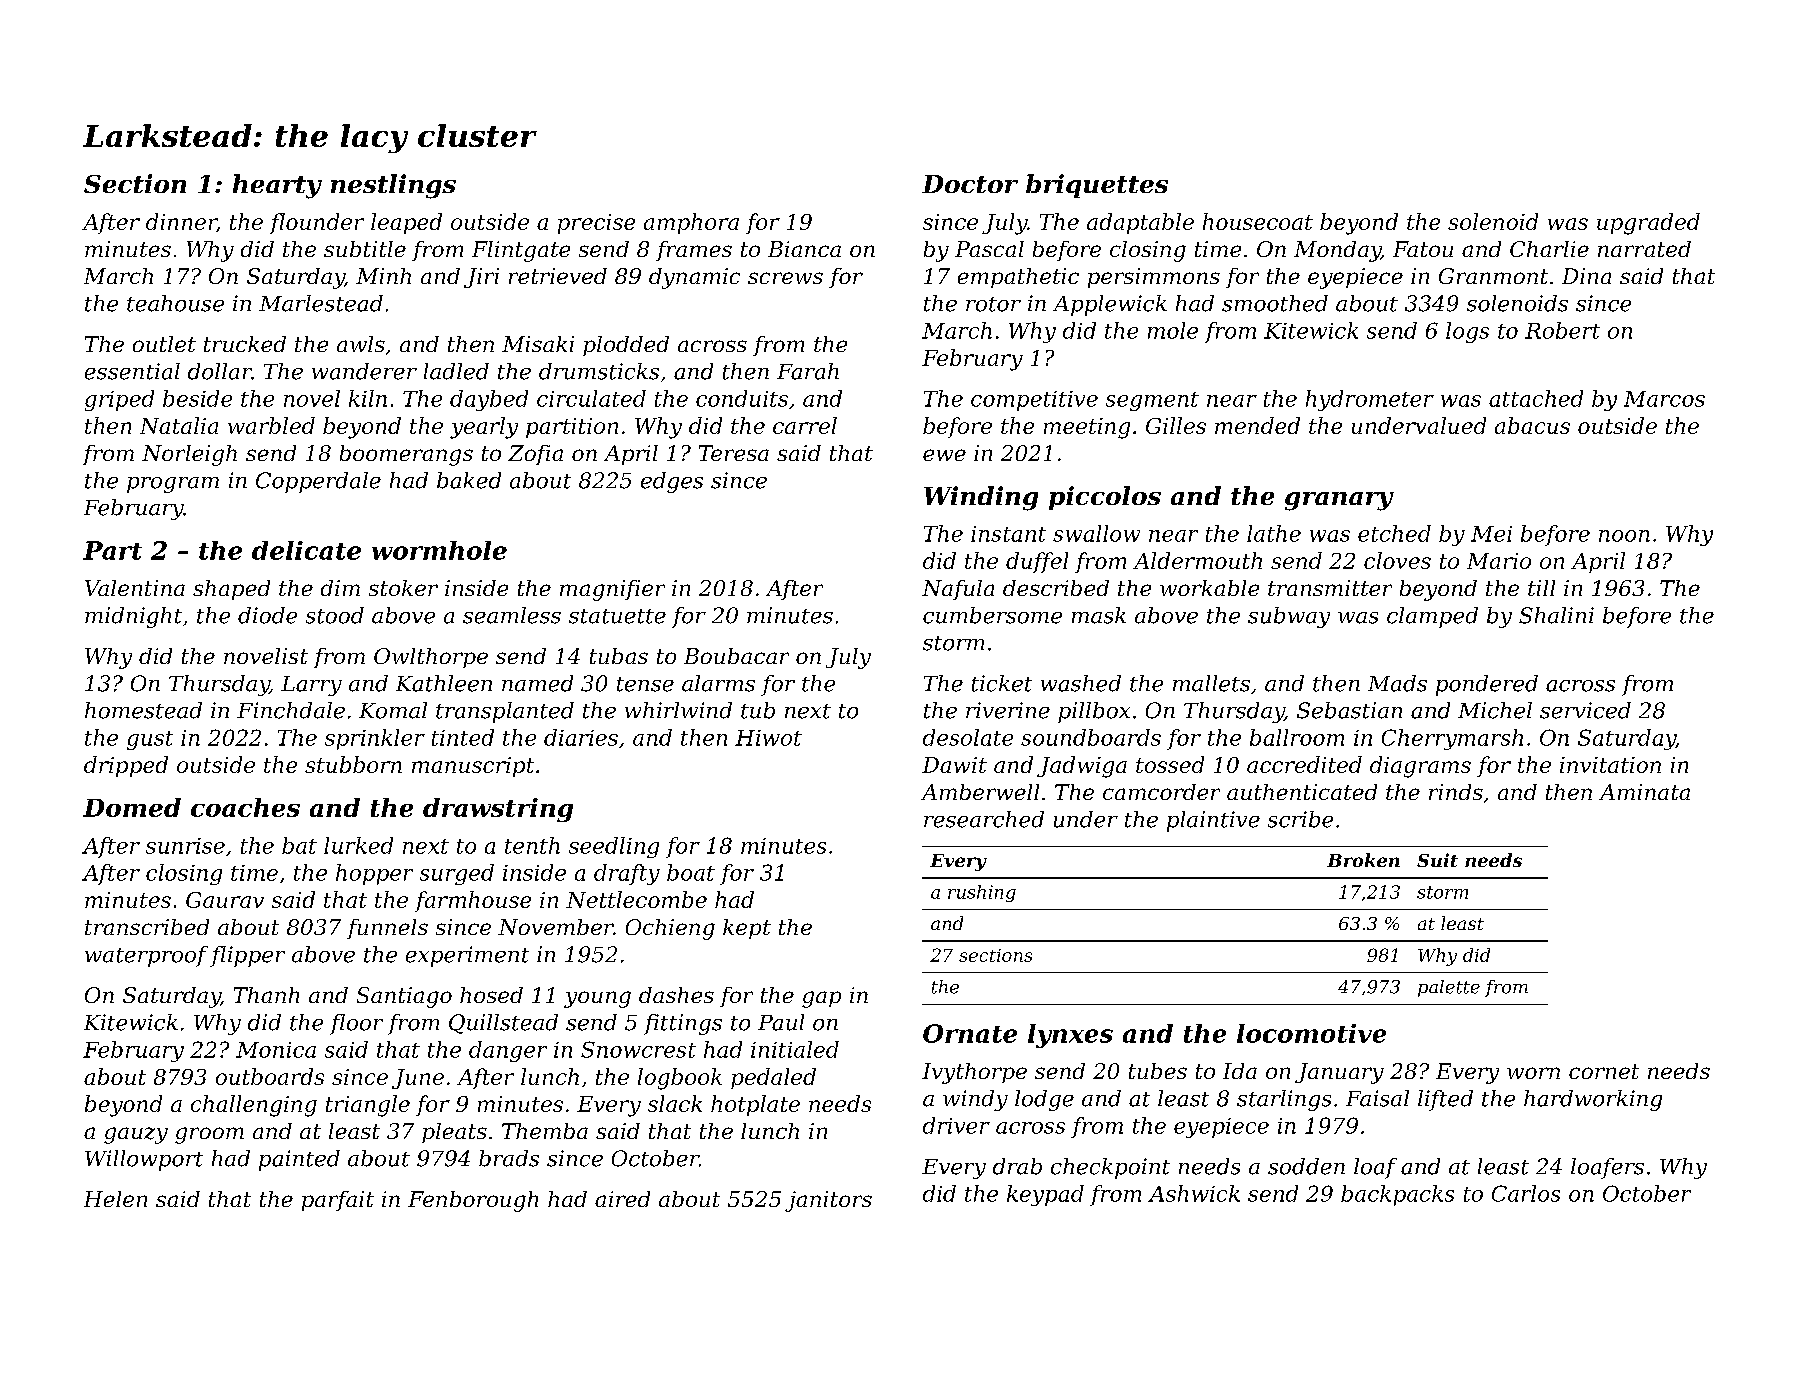 The width and height of the page is (1800, 1391). Describe the element at coordinates (306, 550) in the page. I see `delicate` at that location.
